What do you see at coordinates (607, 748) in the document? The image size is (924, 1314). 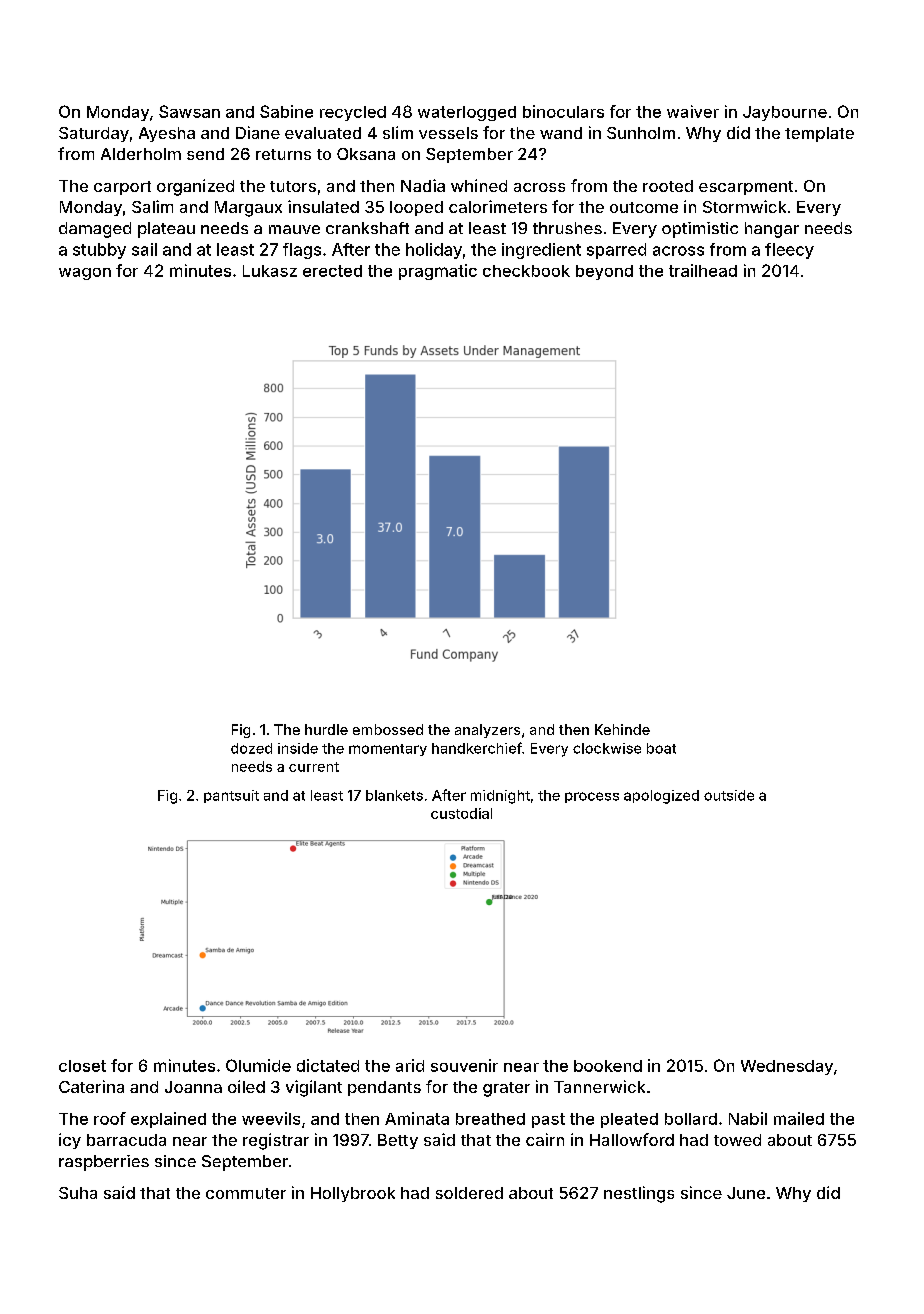 I see `clockwise` at bounding box center [607, 748].
